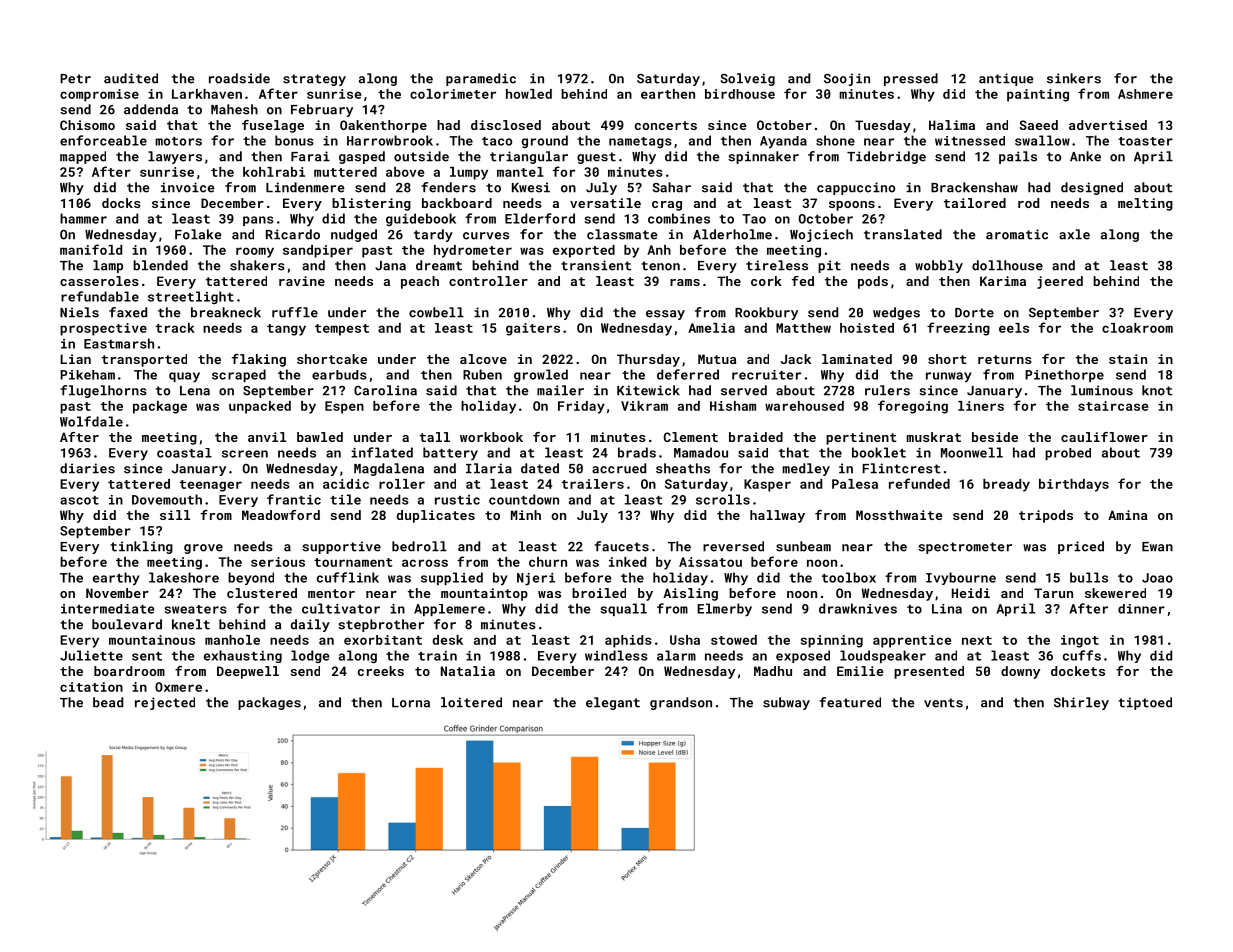 This screenshot has width=1233, height=952. I want to click on spectrometer, so click(965, 548).
